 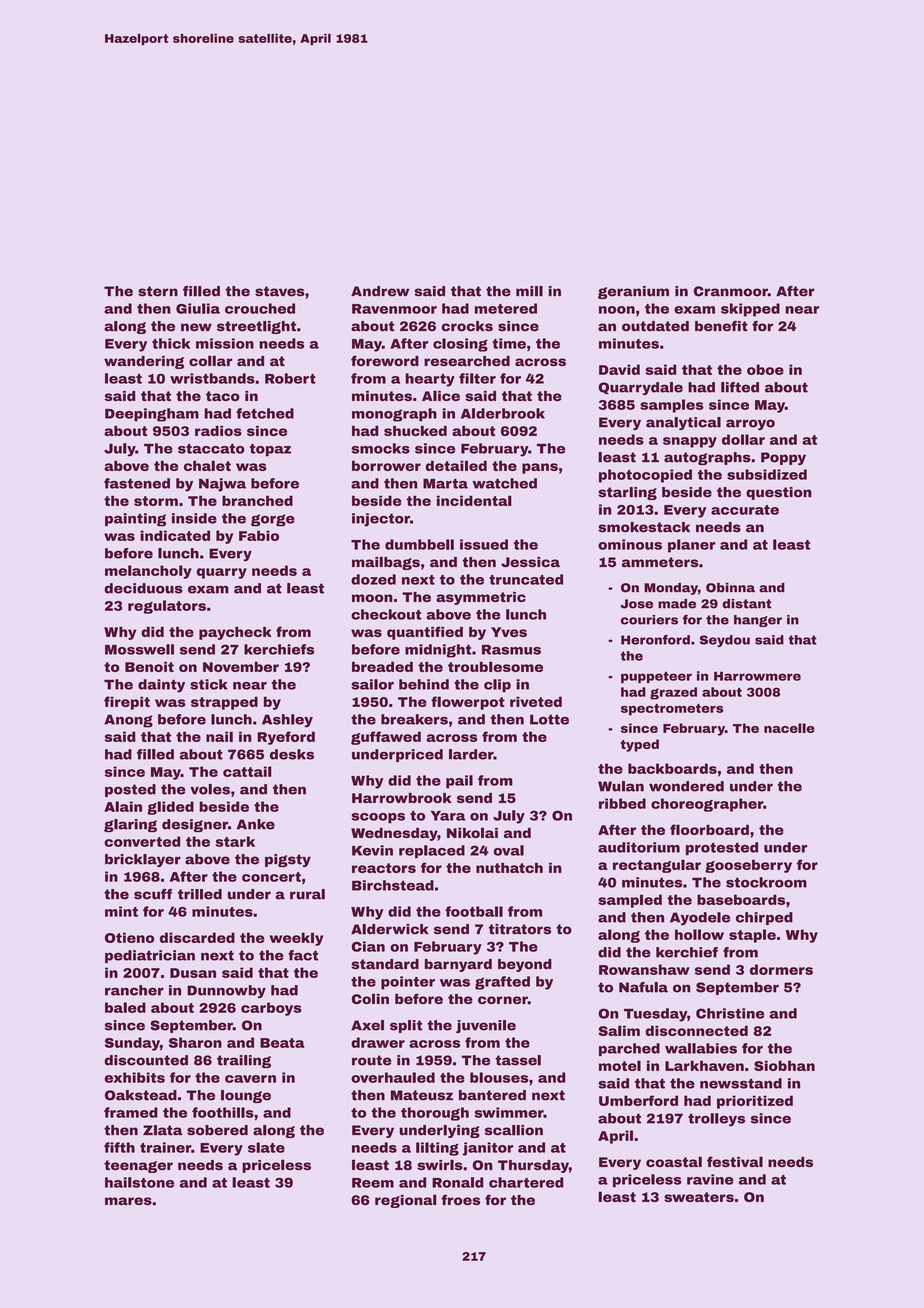 What do you see at coordinates (134, 990) in the image?
I see `rancher` at bounding box center [134, 990].
